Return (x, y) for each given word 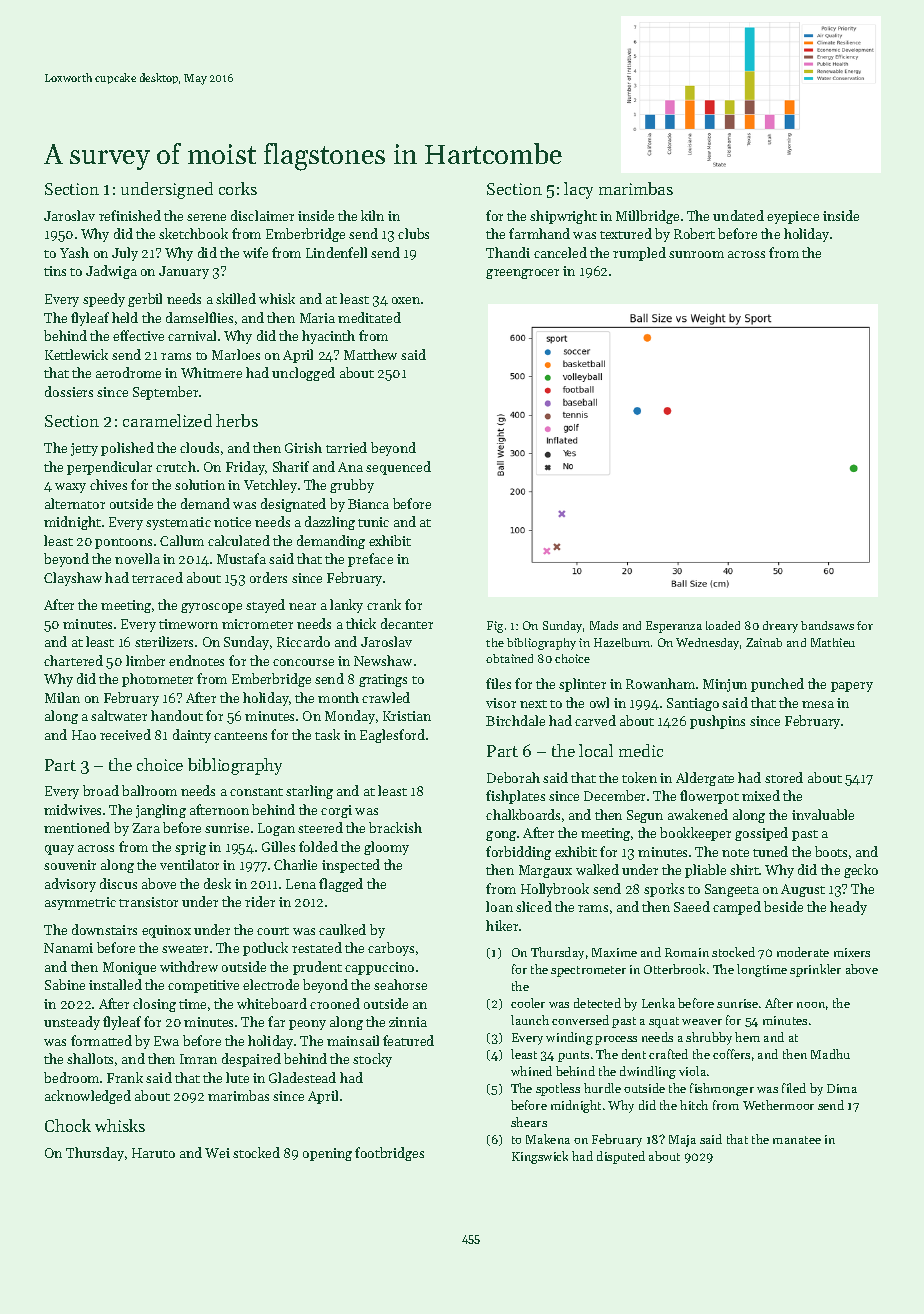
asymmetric (80, 903)
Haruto (153, 1153)
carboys (391, 949)
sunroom (696, 254)
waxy (70, 488)
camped (737, 908)
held (125, 317)
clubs (413, 233)
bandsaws (827, 625)
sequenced (398, 468)
